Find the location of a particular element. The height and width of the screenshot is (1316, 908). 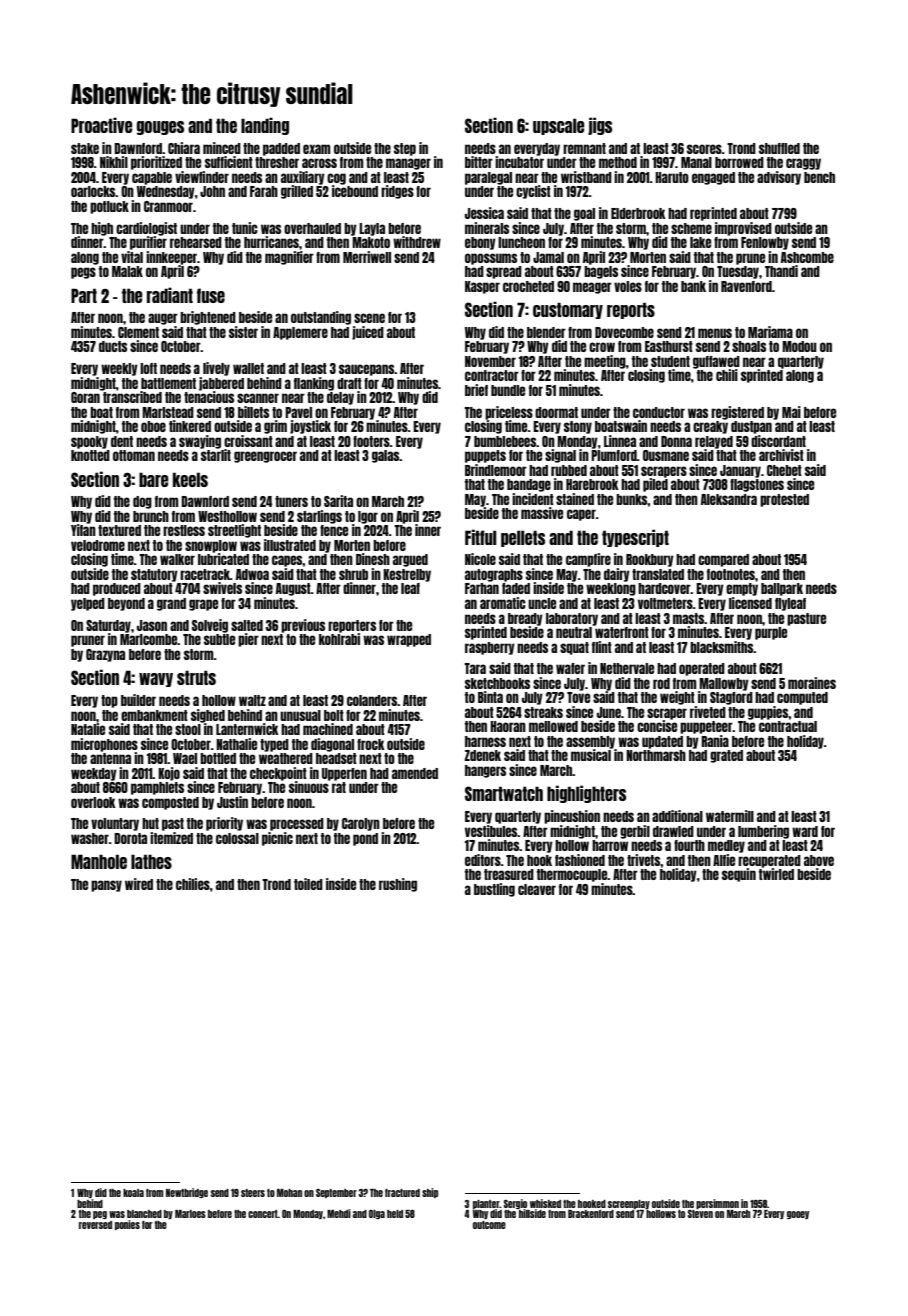

held is located at coordinates (395, 1214).
